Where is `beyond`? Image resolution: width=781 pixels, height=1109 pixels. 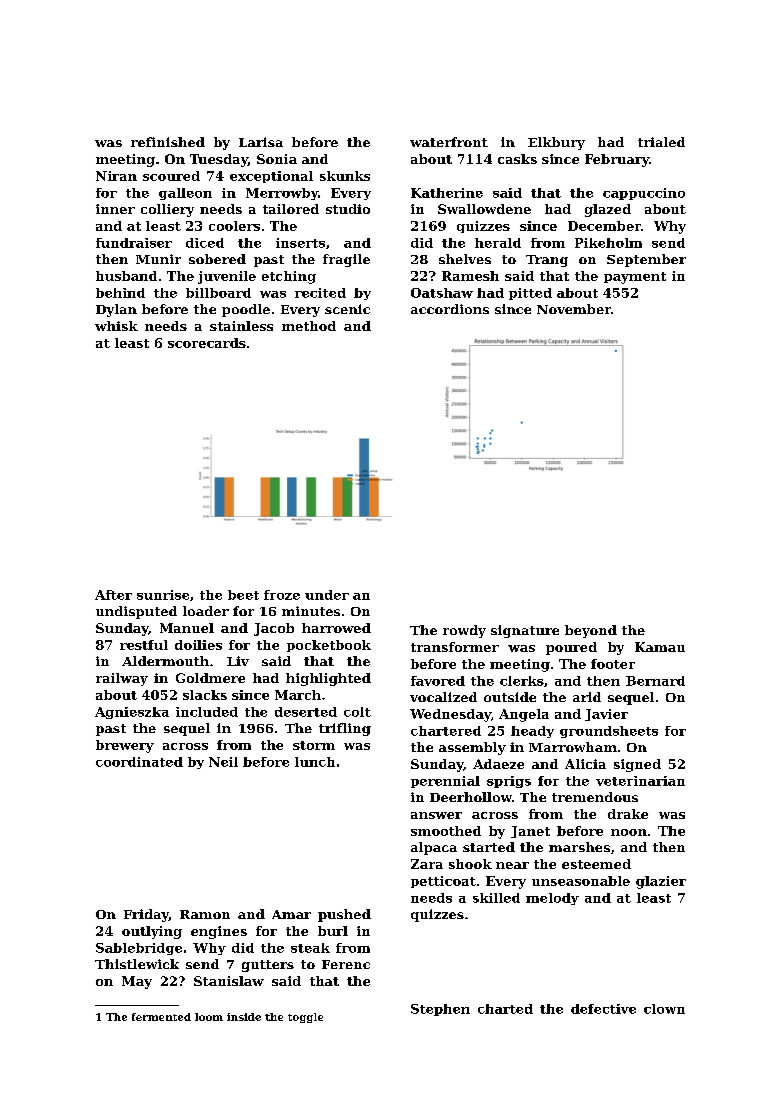
beyond is located at coordinates (591, 631).
